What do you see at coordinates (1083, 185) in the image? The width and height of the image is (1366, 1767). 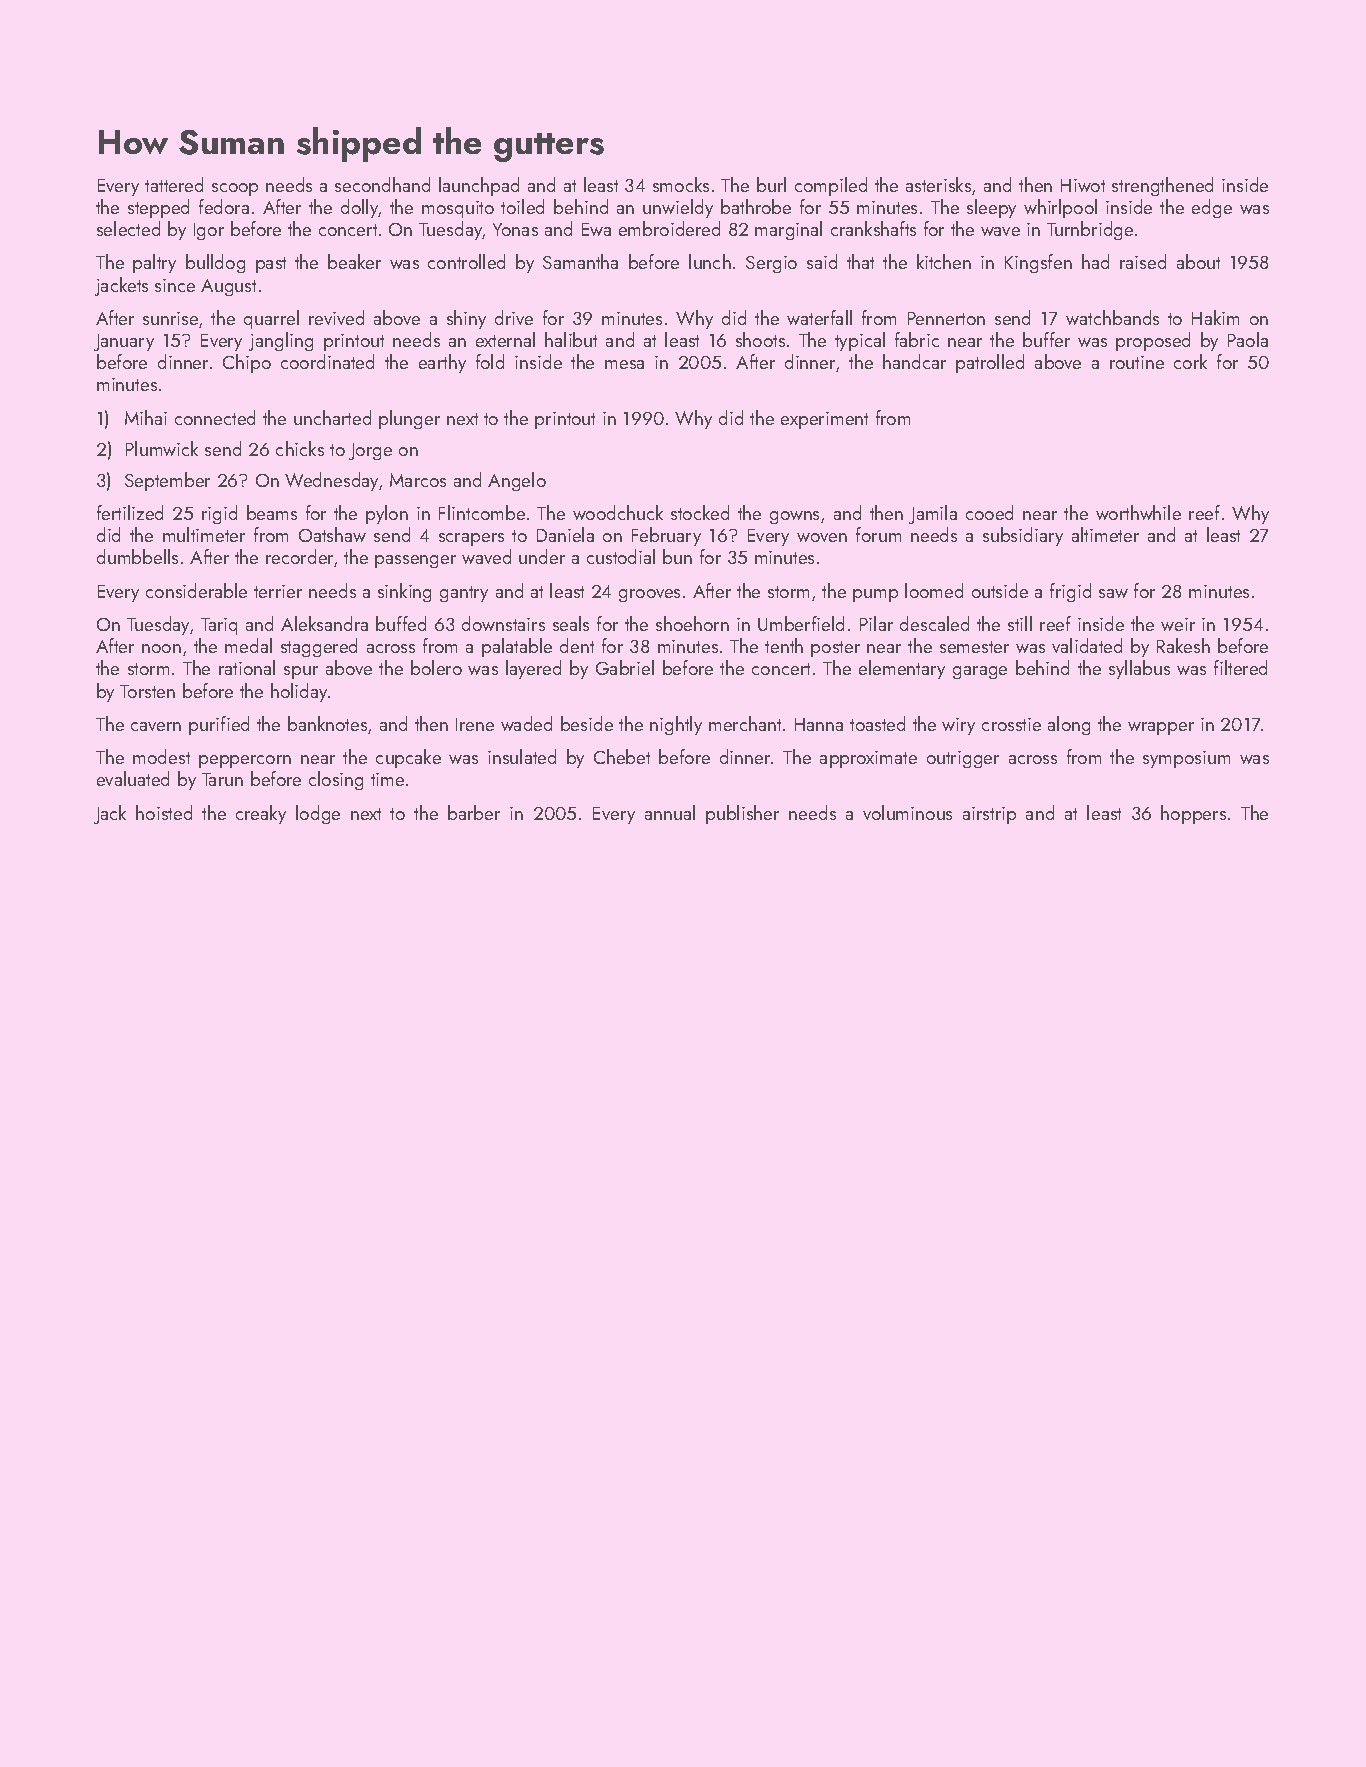 I see `Hiwot` at bounding box center [1083, 185].
